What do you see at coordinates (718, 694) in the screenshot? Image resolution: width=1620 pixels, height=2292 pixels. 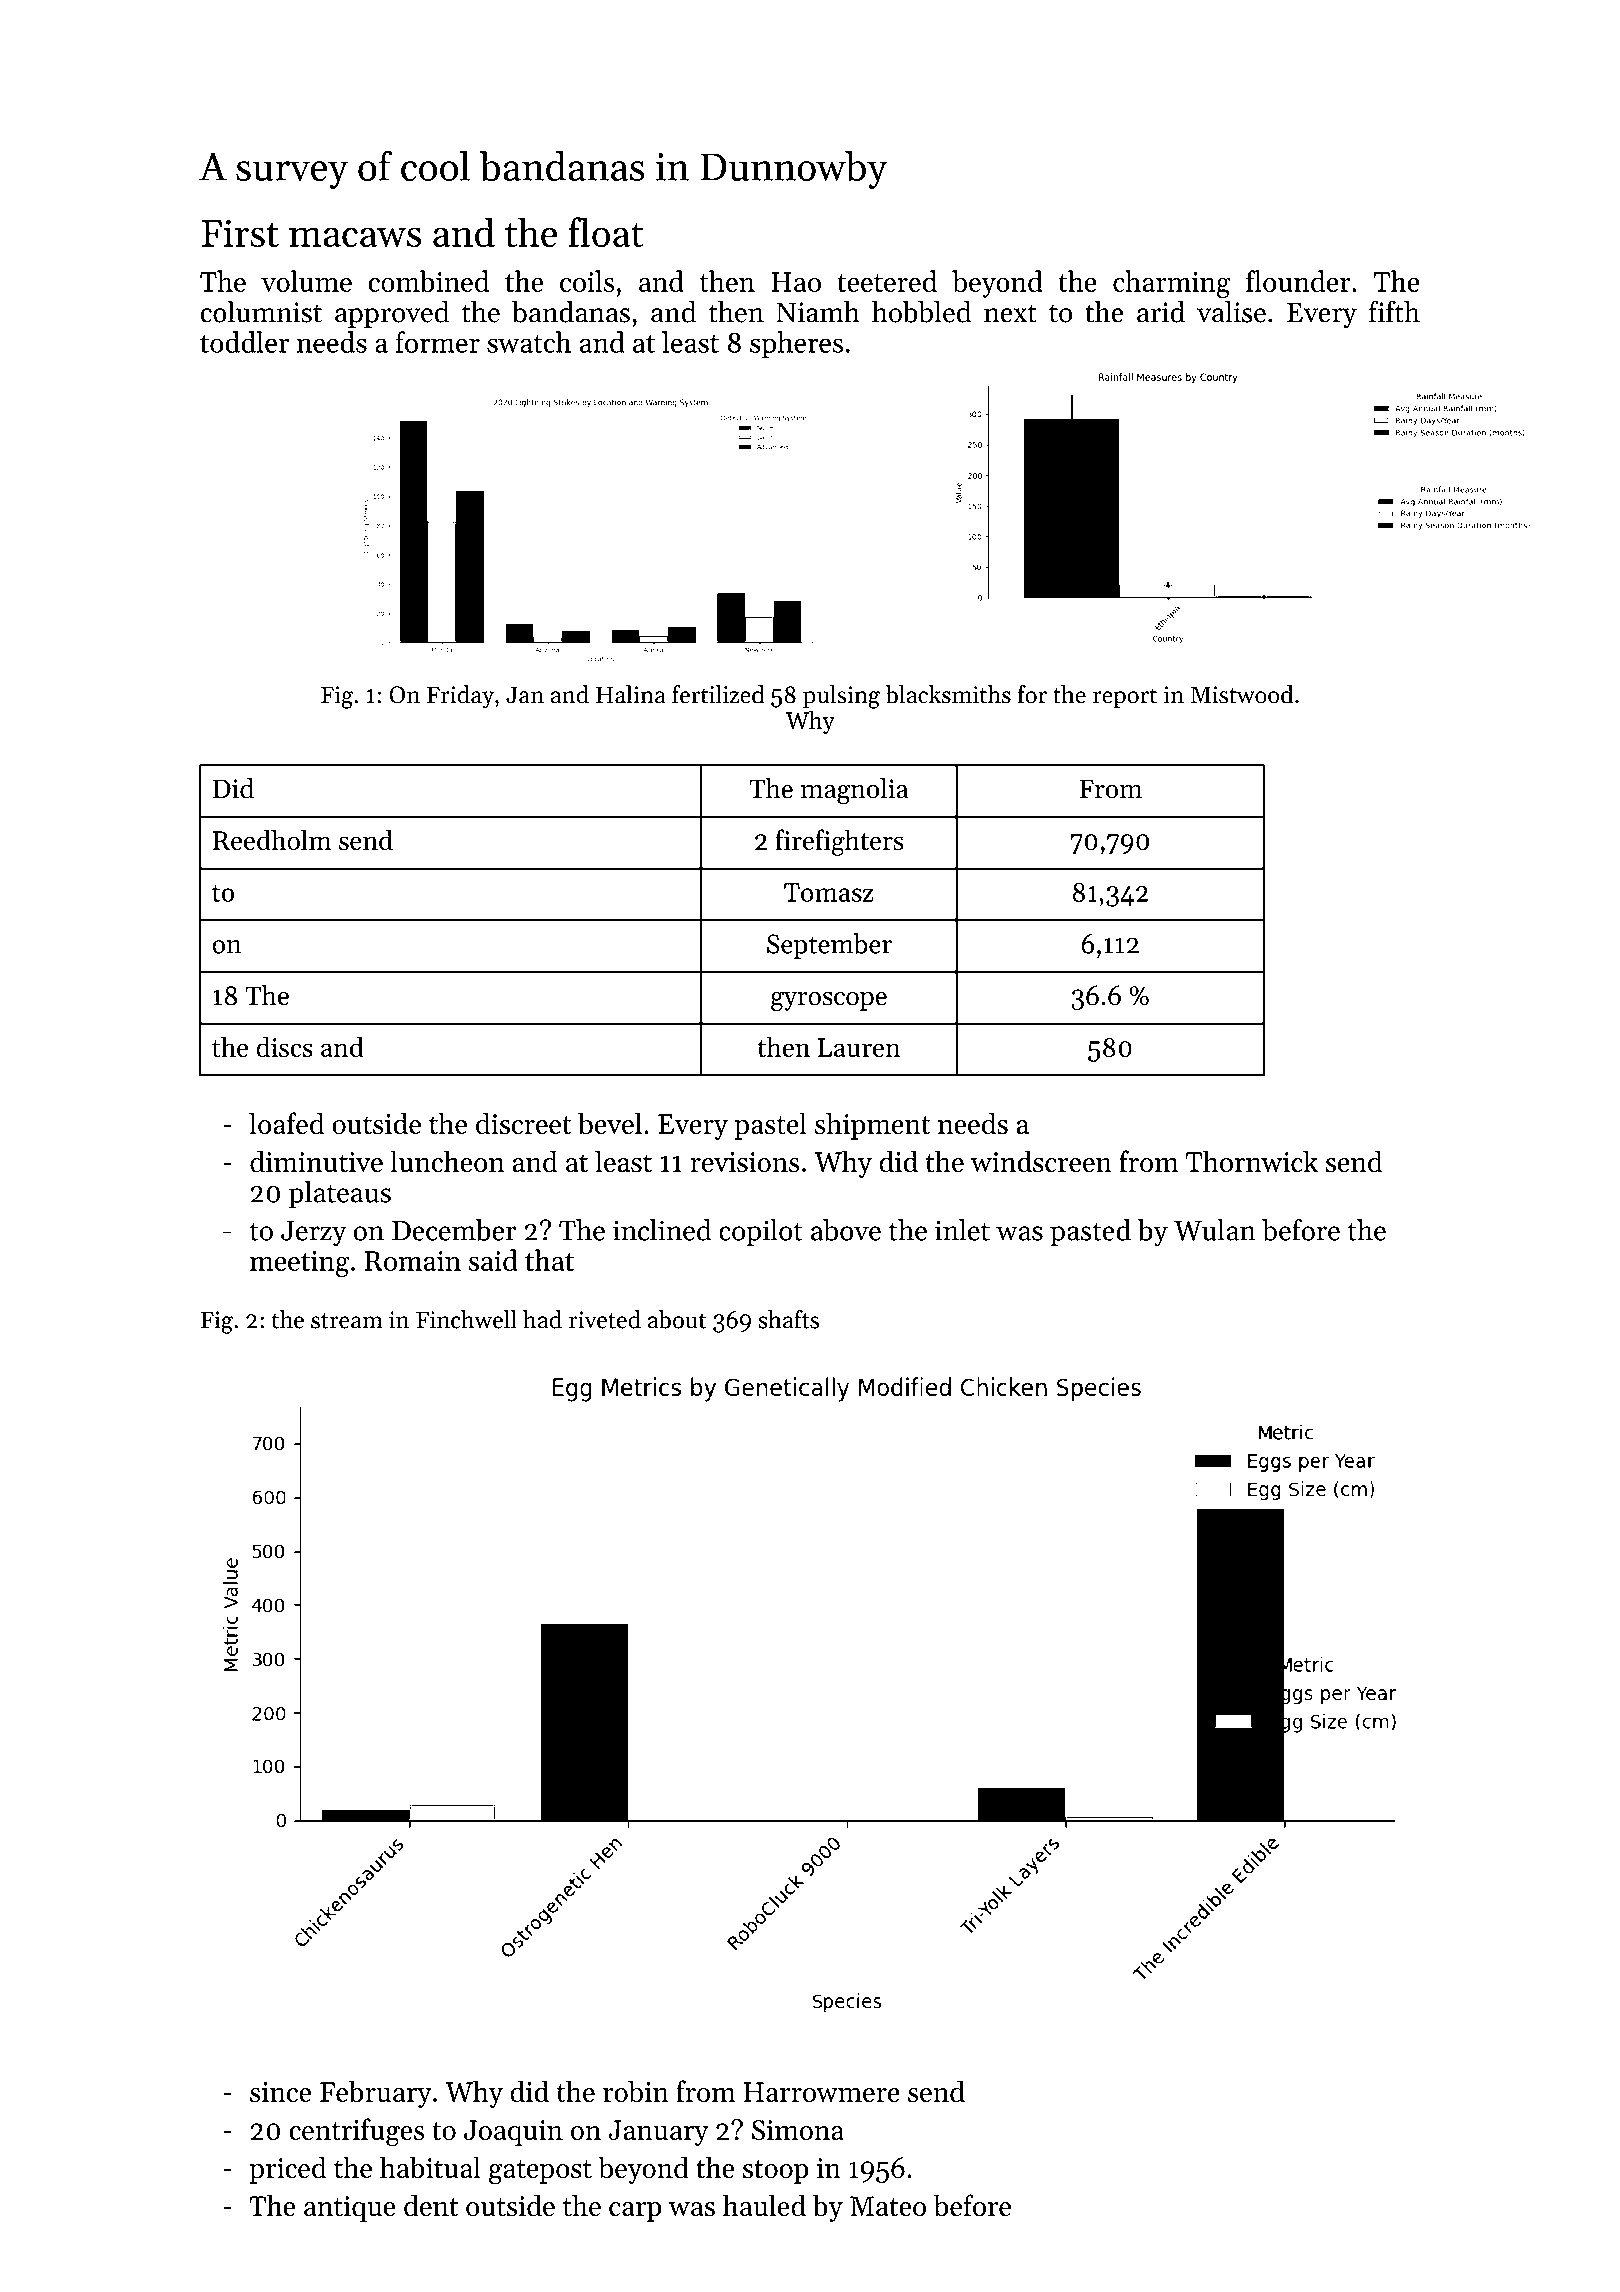 I see `fertilized` at bounding box center [718, 694].
